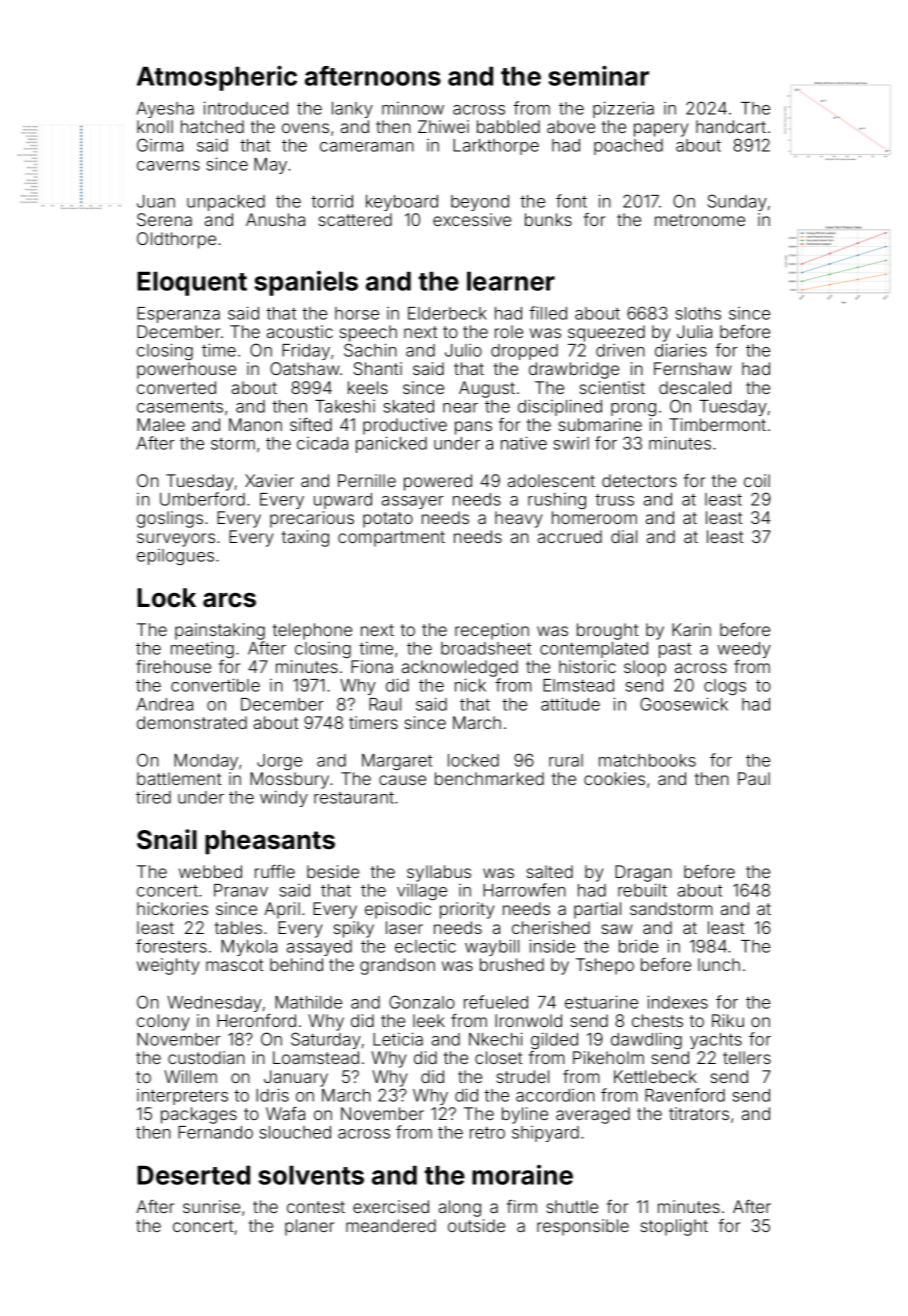 The image size is (908, 1316). Describe the element at coordinates (176, 240) in the document. I see `Oldthorpe` at that location.
